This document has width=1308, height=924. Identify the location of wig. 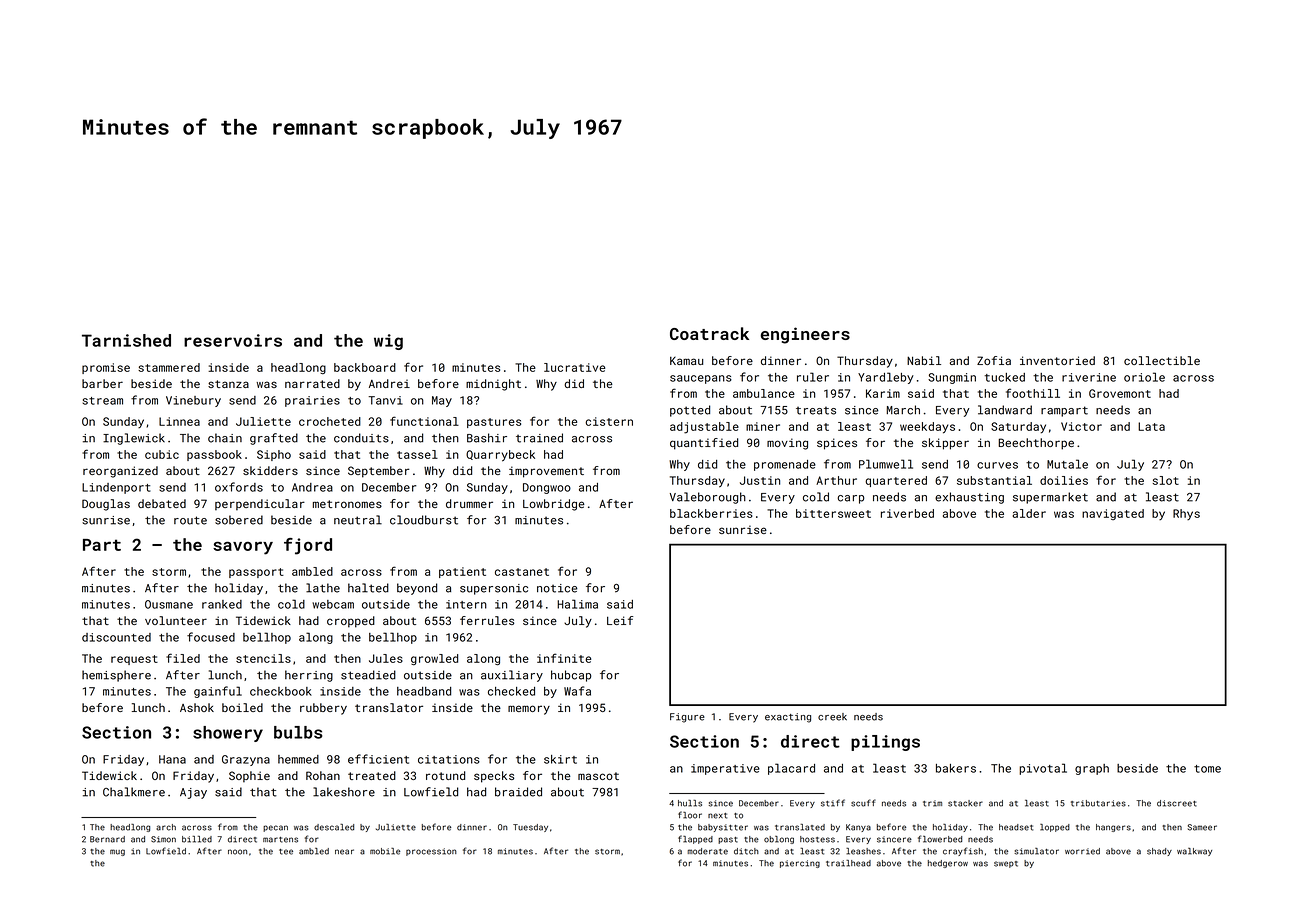
(388, 342).
